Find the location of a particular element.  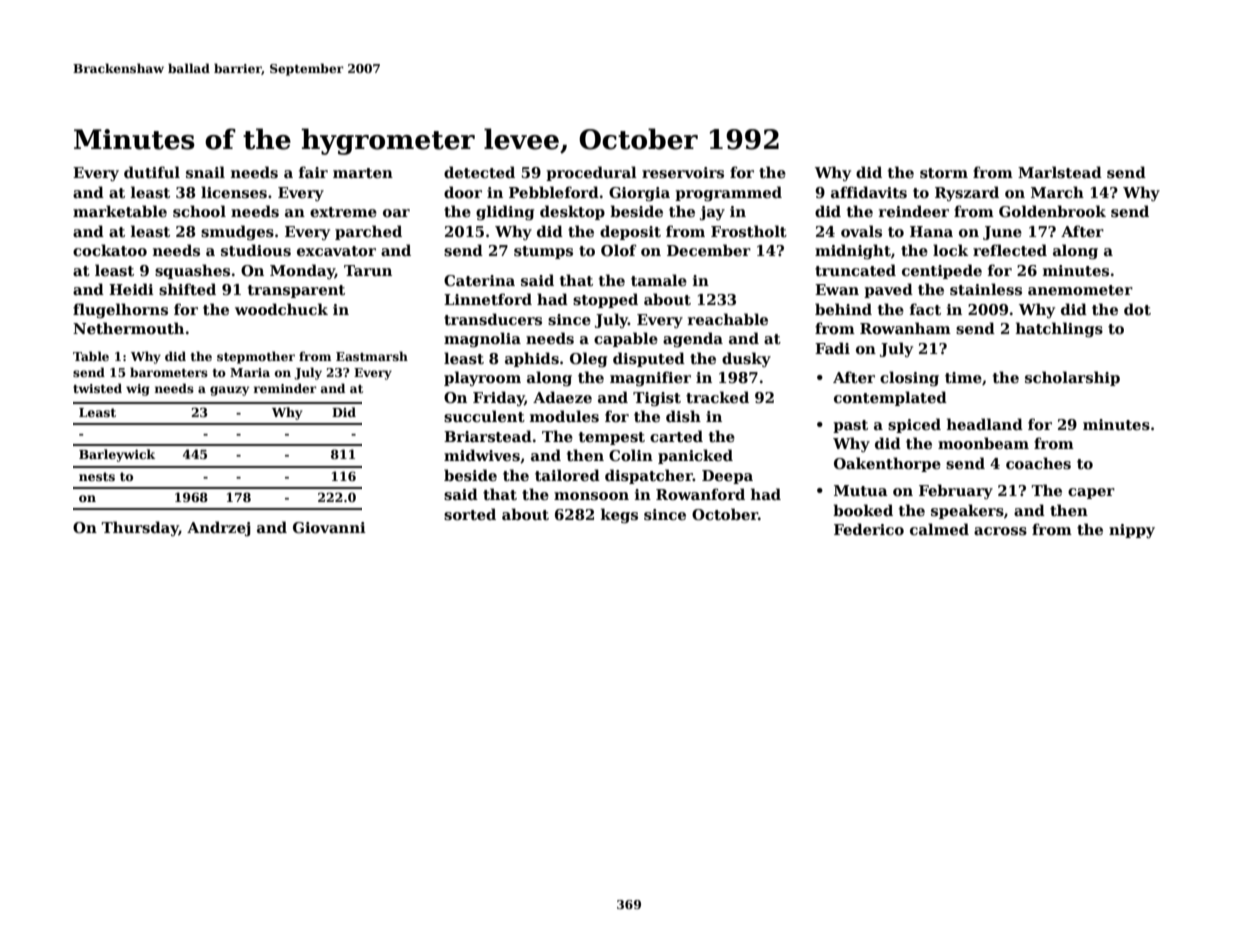

Thursday is located at coordinates (140, 528).
